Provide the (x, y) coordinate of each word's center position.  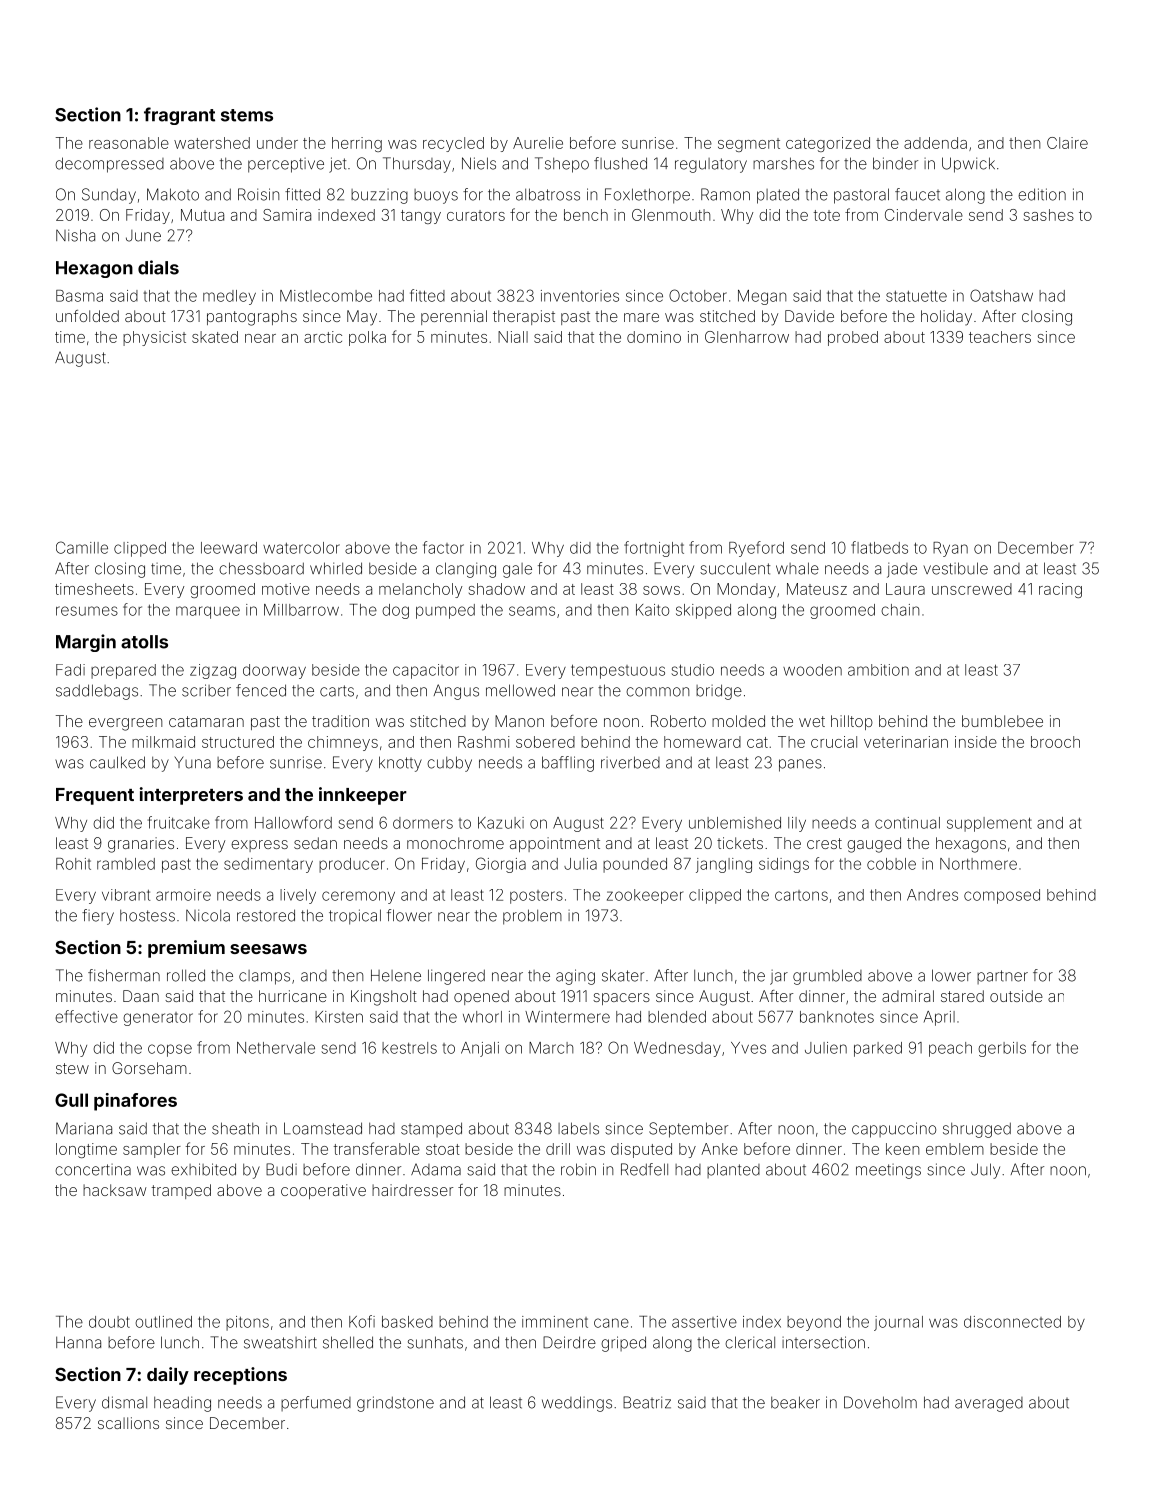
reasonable (129, 143)
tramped (181, 1191)
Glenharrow (747, 337)
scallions (128, 1423)
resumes (87, 611)
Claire (1067, 143)
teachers (1000, 337)
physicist (154, 338)
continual (907, 823)
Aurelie (538, 143)
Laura (905, 589)
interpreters (191, 796)
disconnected (1012, 1322)
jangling (724, 865)
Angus (456, 692)
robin (578, 1169)
